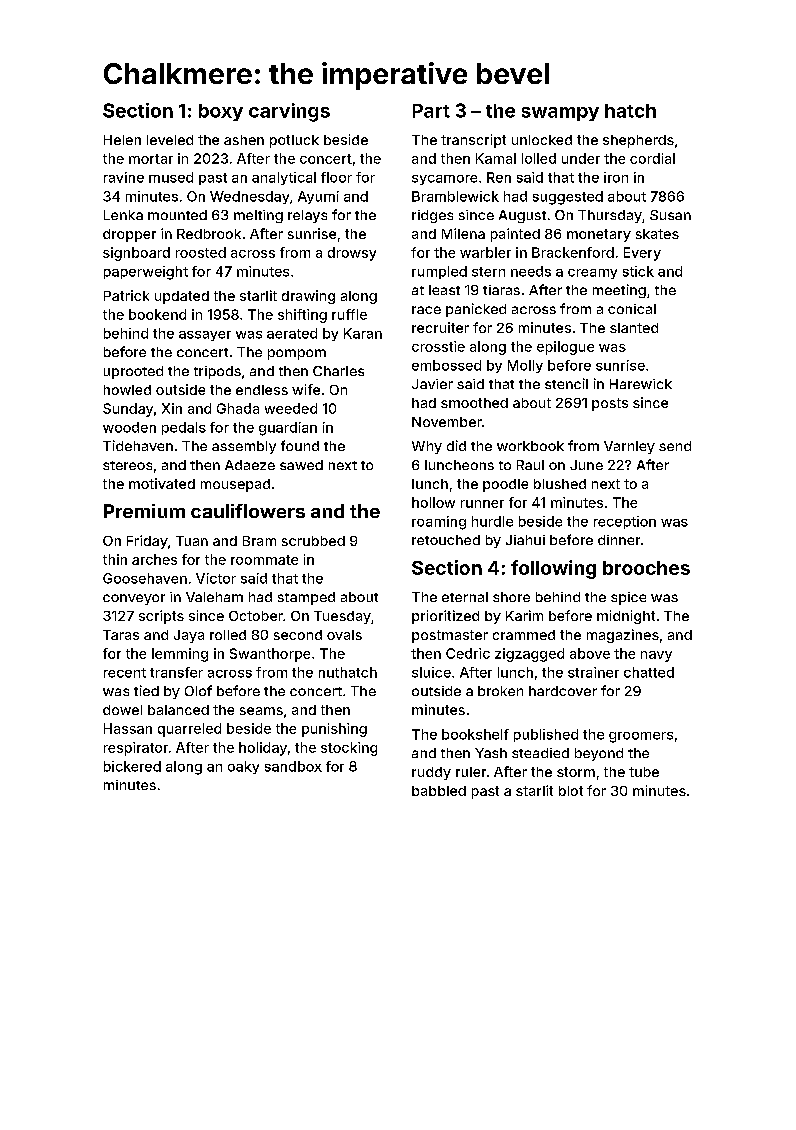 Image resolution: width=796 pixels, height=1130 pixels. I want to click on ruddy, so click(431, 773).
